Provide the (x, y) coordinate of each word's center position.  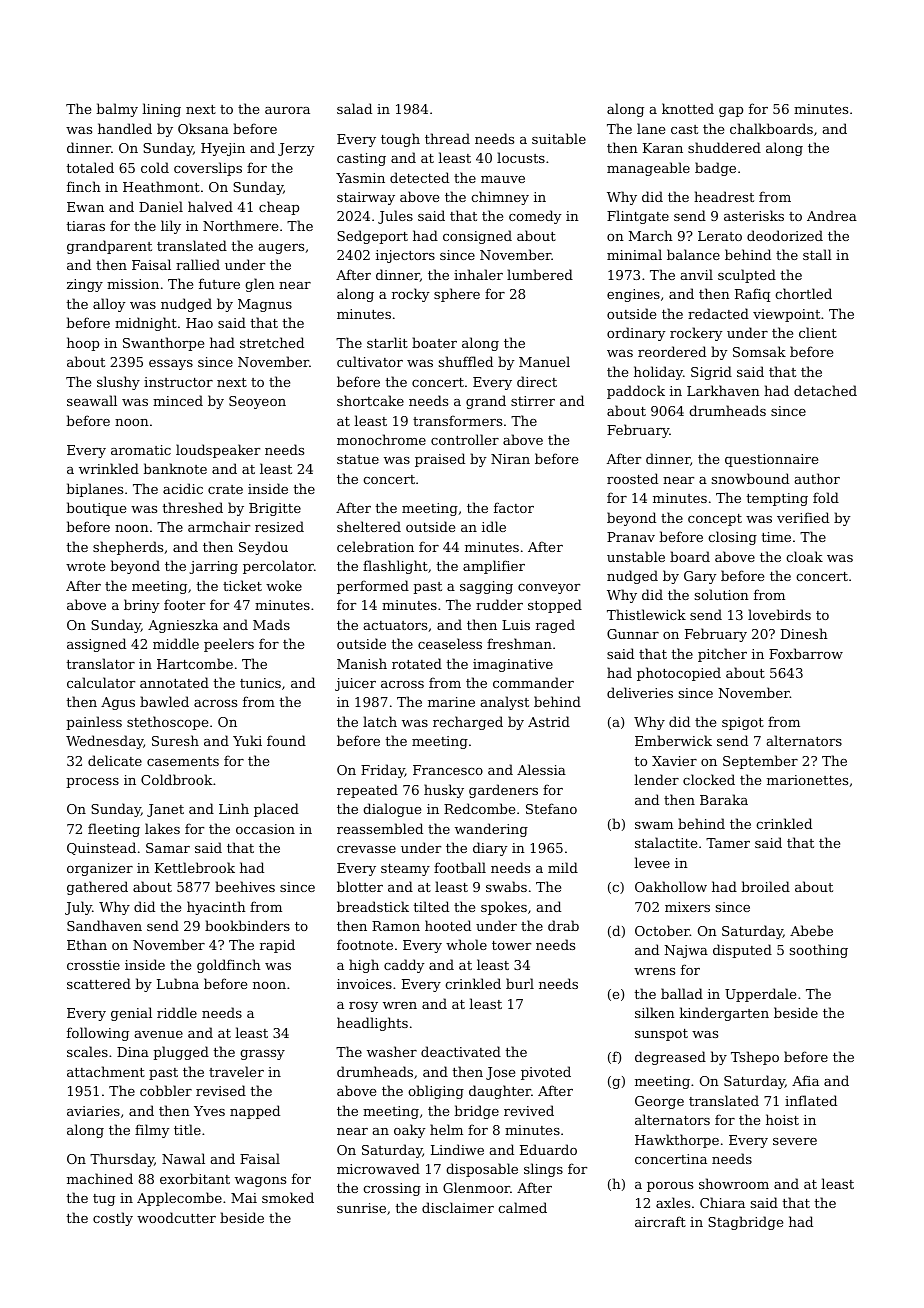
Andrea (832, 215)
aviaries (93, 1111)
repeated (367, 791)
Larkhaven (723, 390)
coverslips (208, 169)
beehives (245, 886)
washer (392, 1051)
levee (652, 862)
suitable (559, 138)
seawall (92, 400)
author (817, 478)
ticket (242, 585)
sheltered (369, 526)
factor (514, 507)
